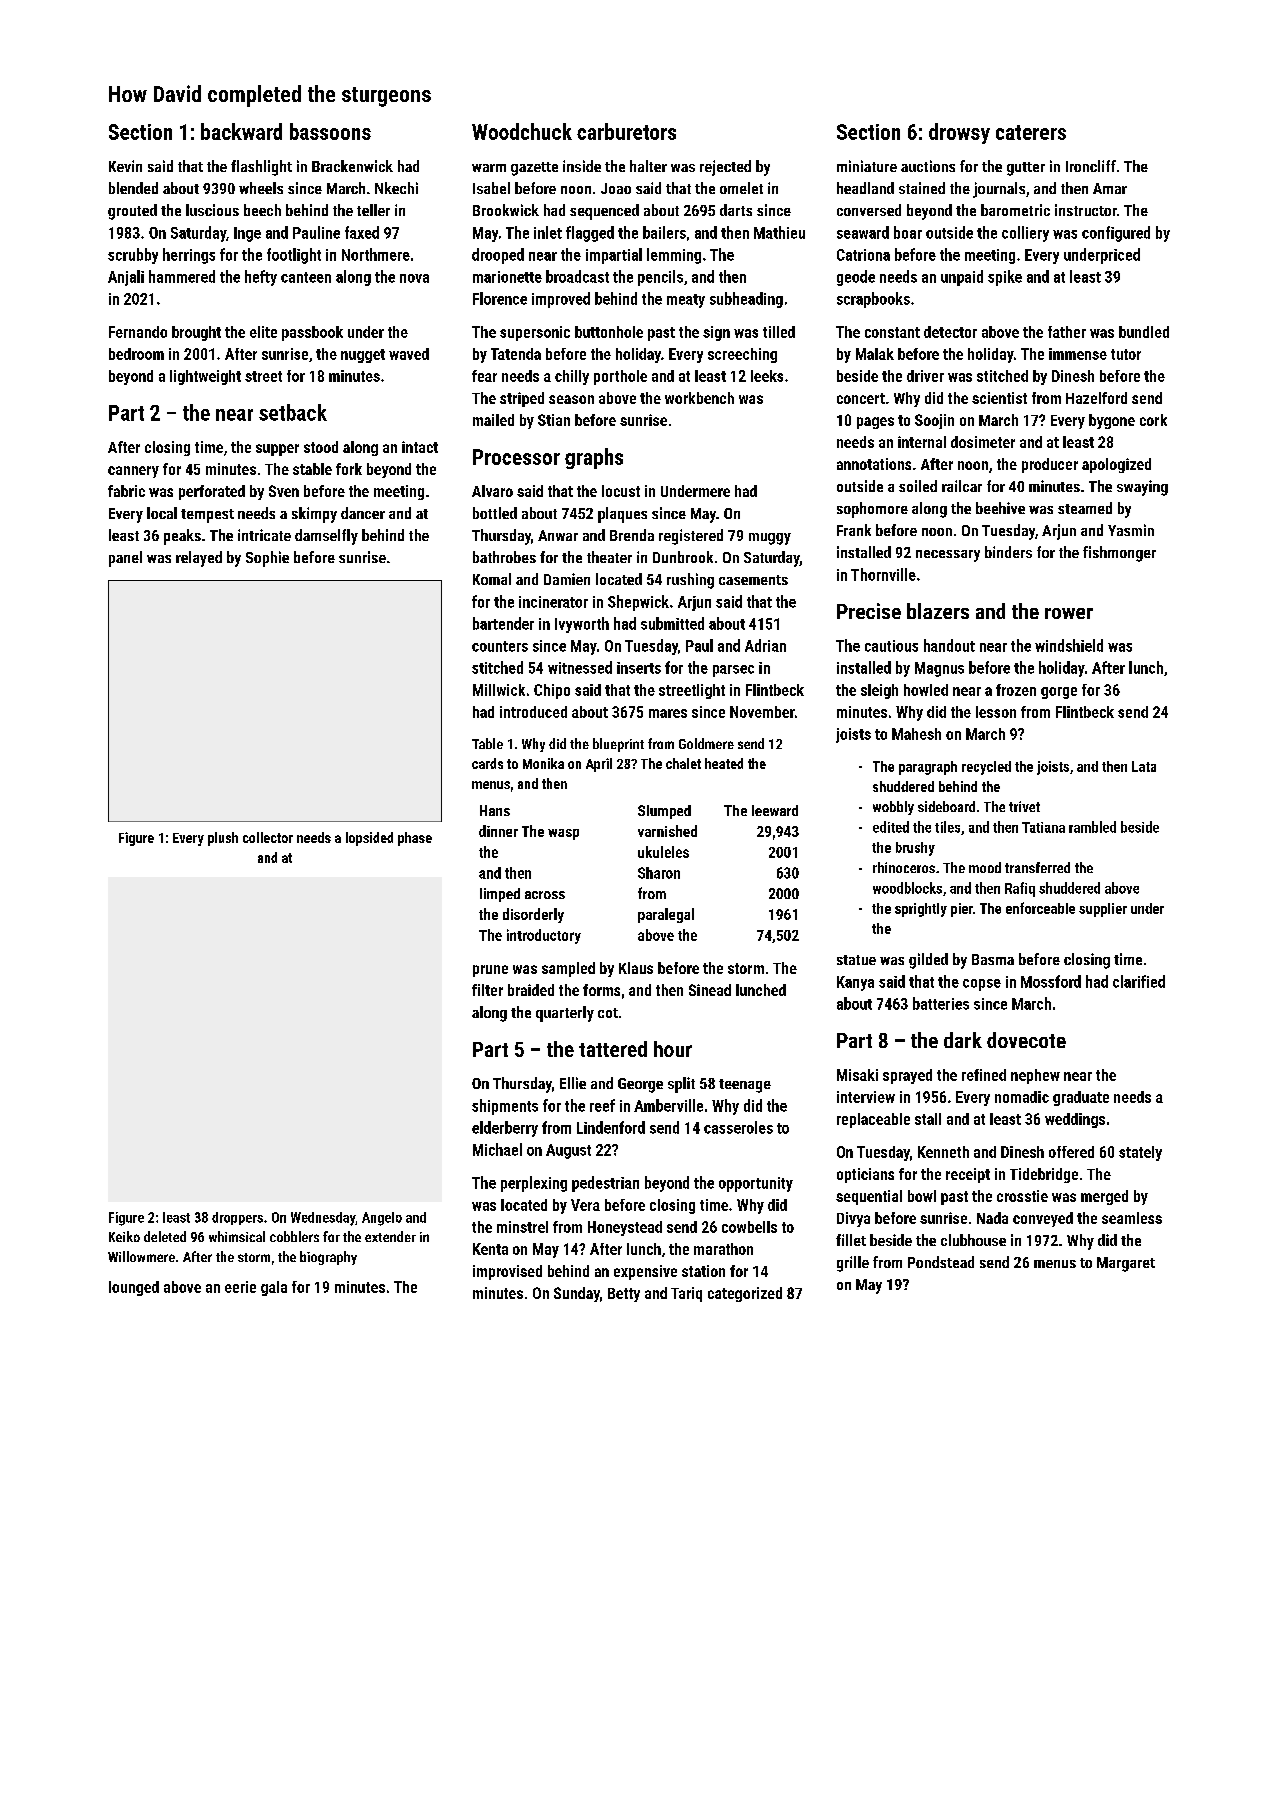 Image resolution: width=1278 pixels, height=1808 pixels. Describe the element at coordinates (1069, 645) in the screenshot. I see `windshield` at that location.
